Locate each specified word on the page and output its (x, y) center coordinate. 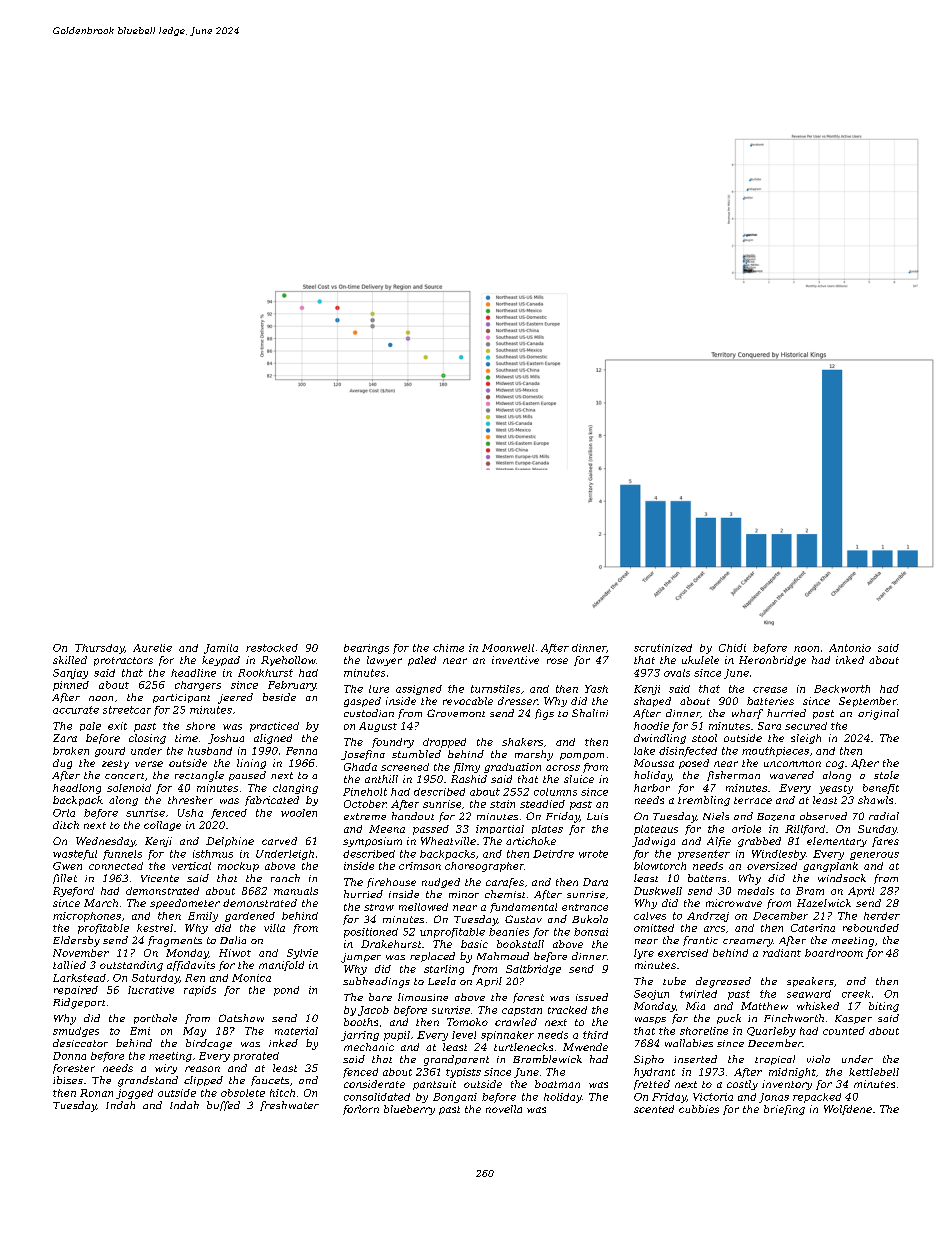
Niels (716, 816)
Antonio (850, 648)
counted (844, 1031)
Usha (190, 813)
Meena (387, 829)
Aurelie (152, 648)
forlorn (361, 1110)
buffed (223, 1106)
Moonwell (508, 648)
